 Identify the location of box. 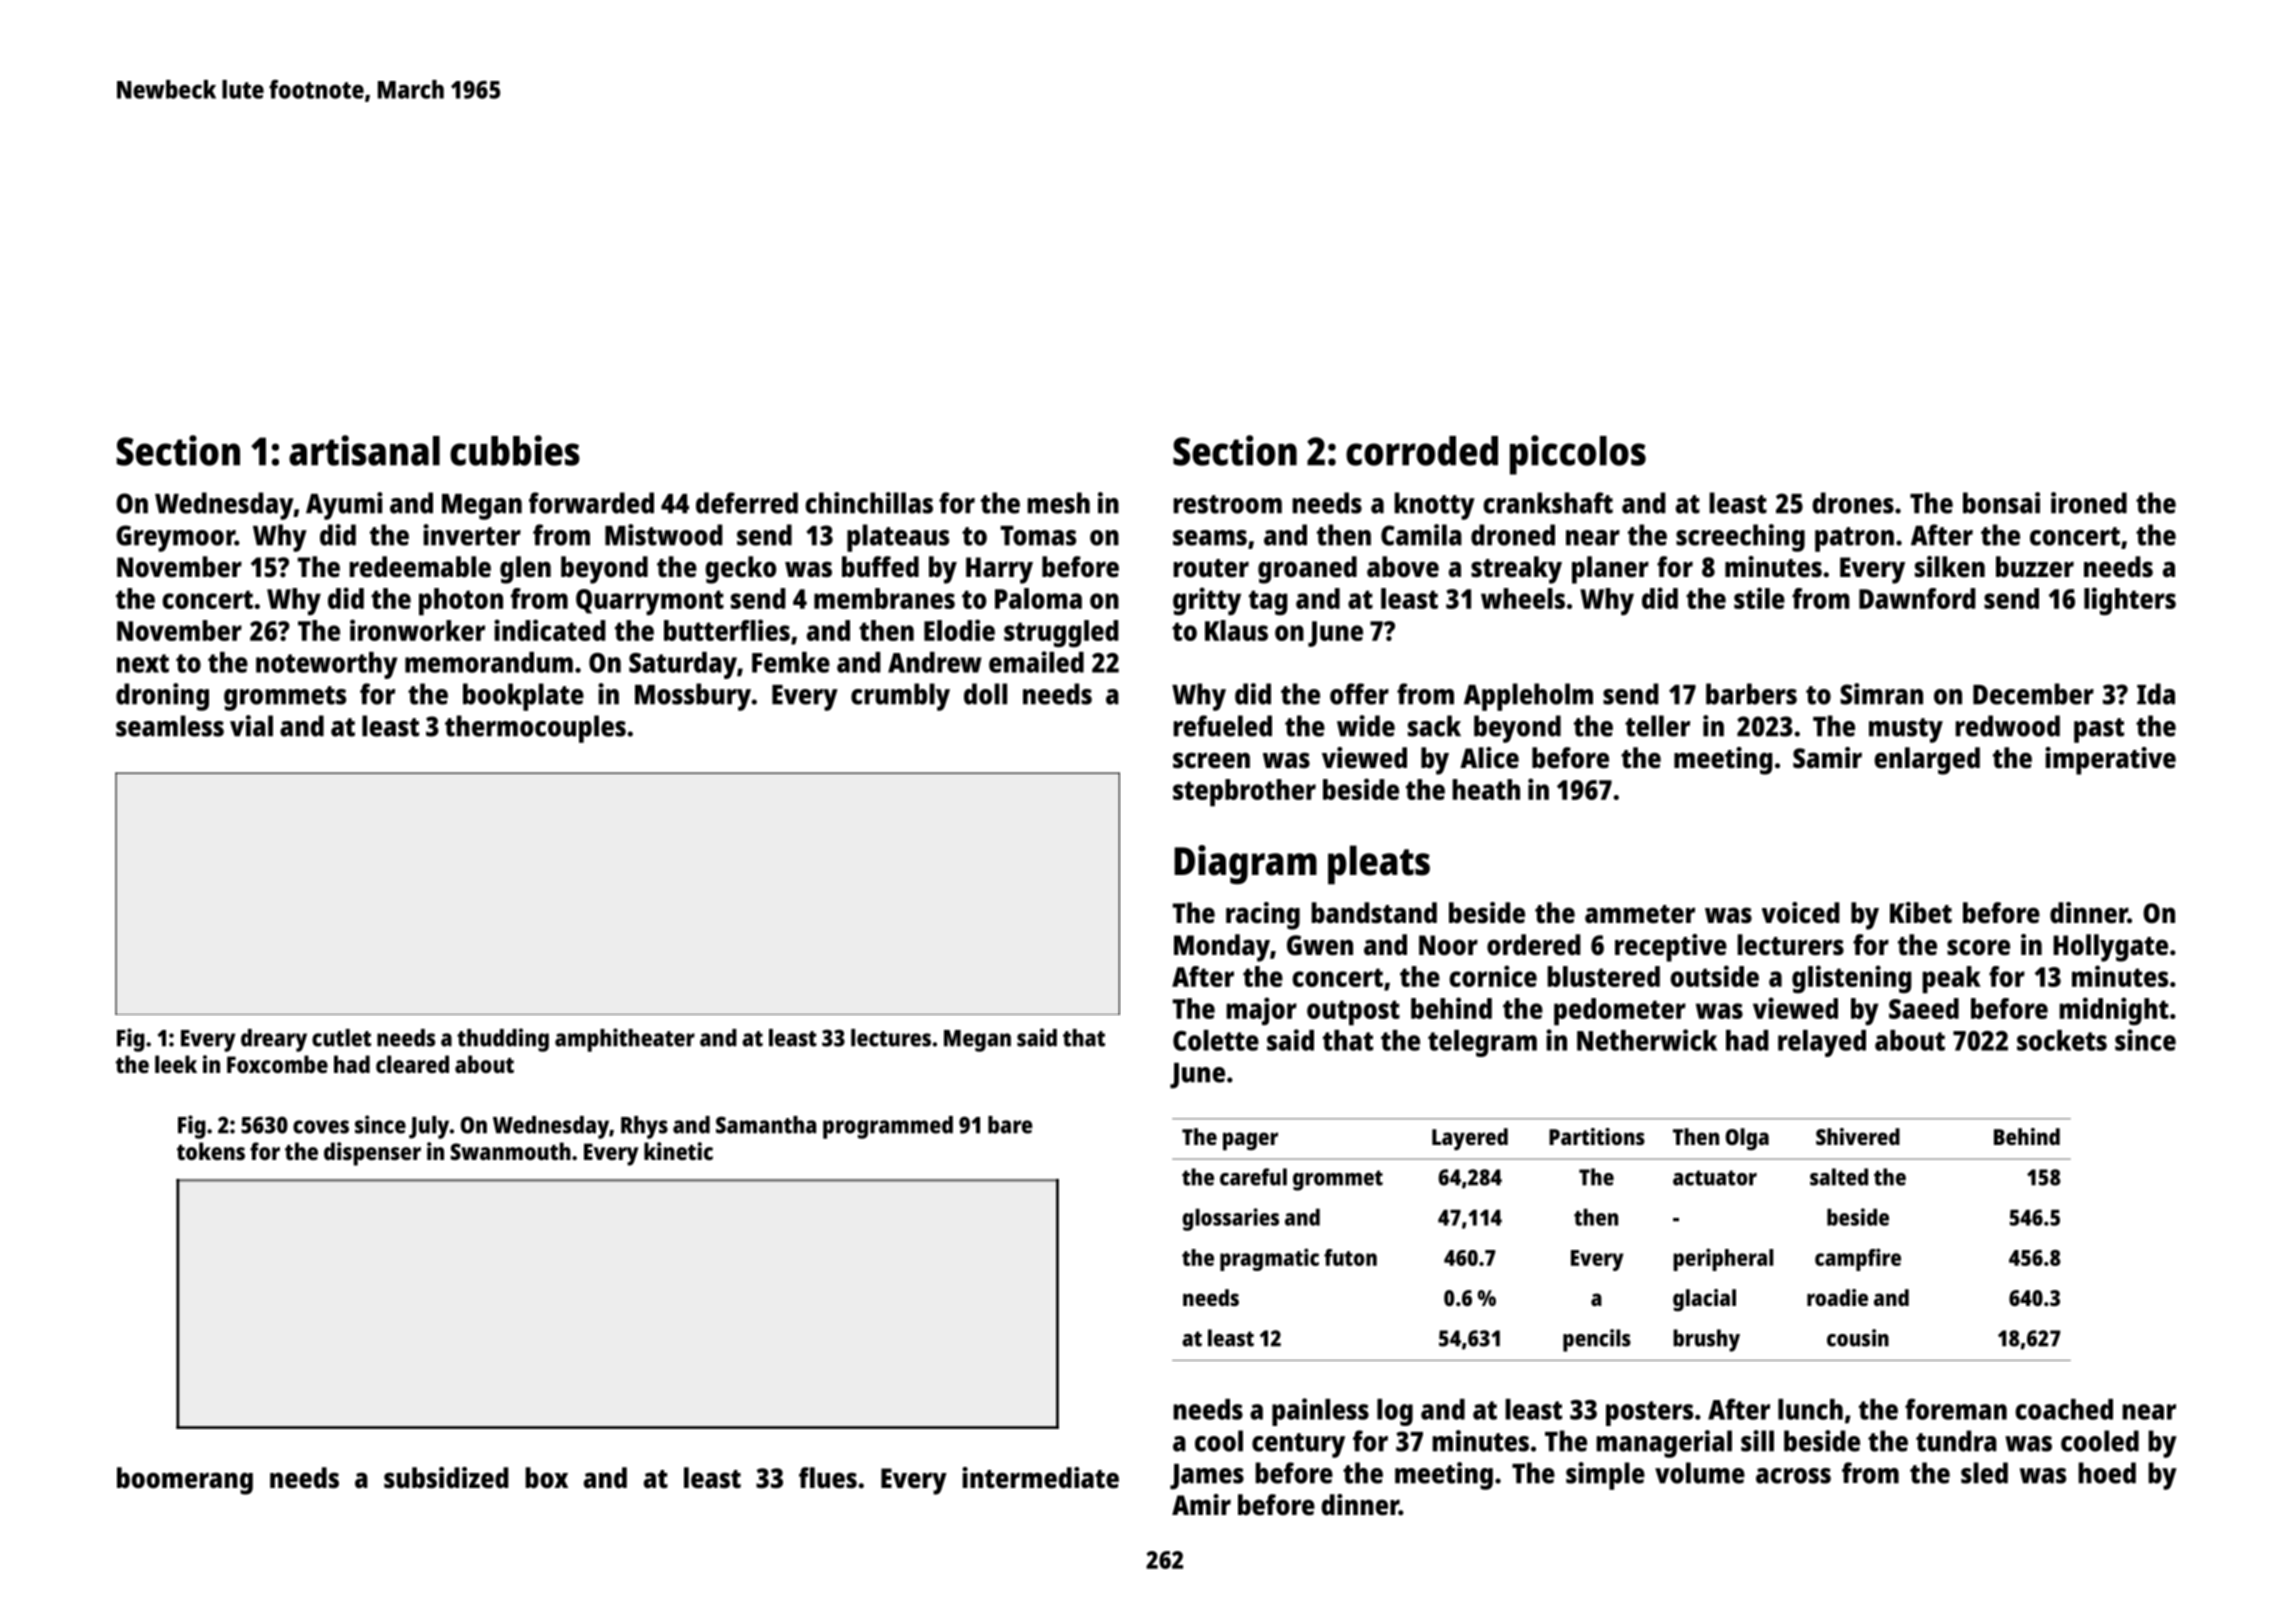
(546, 1477).
